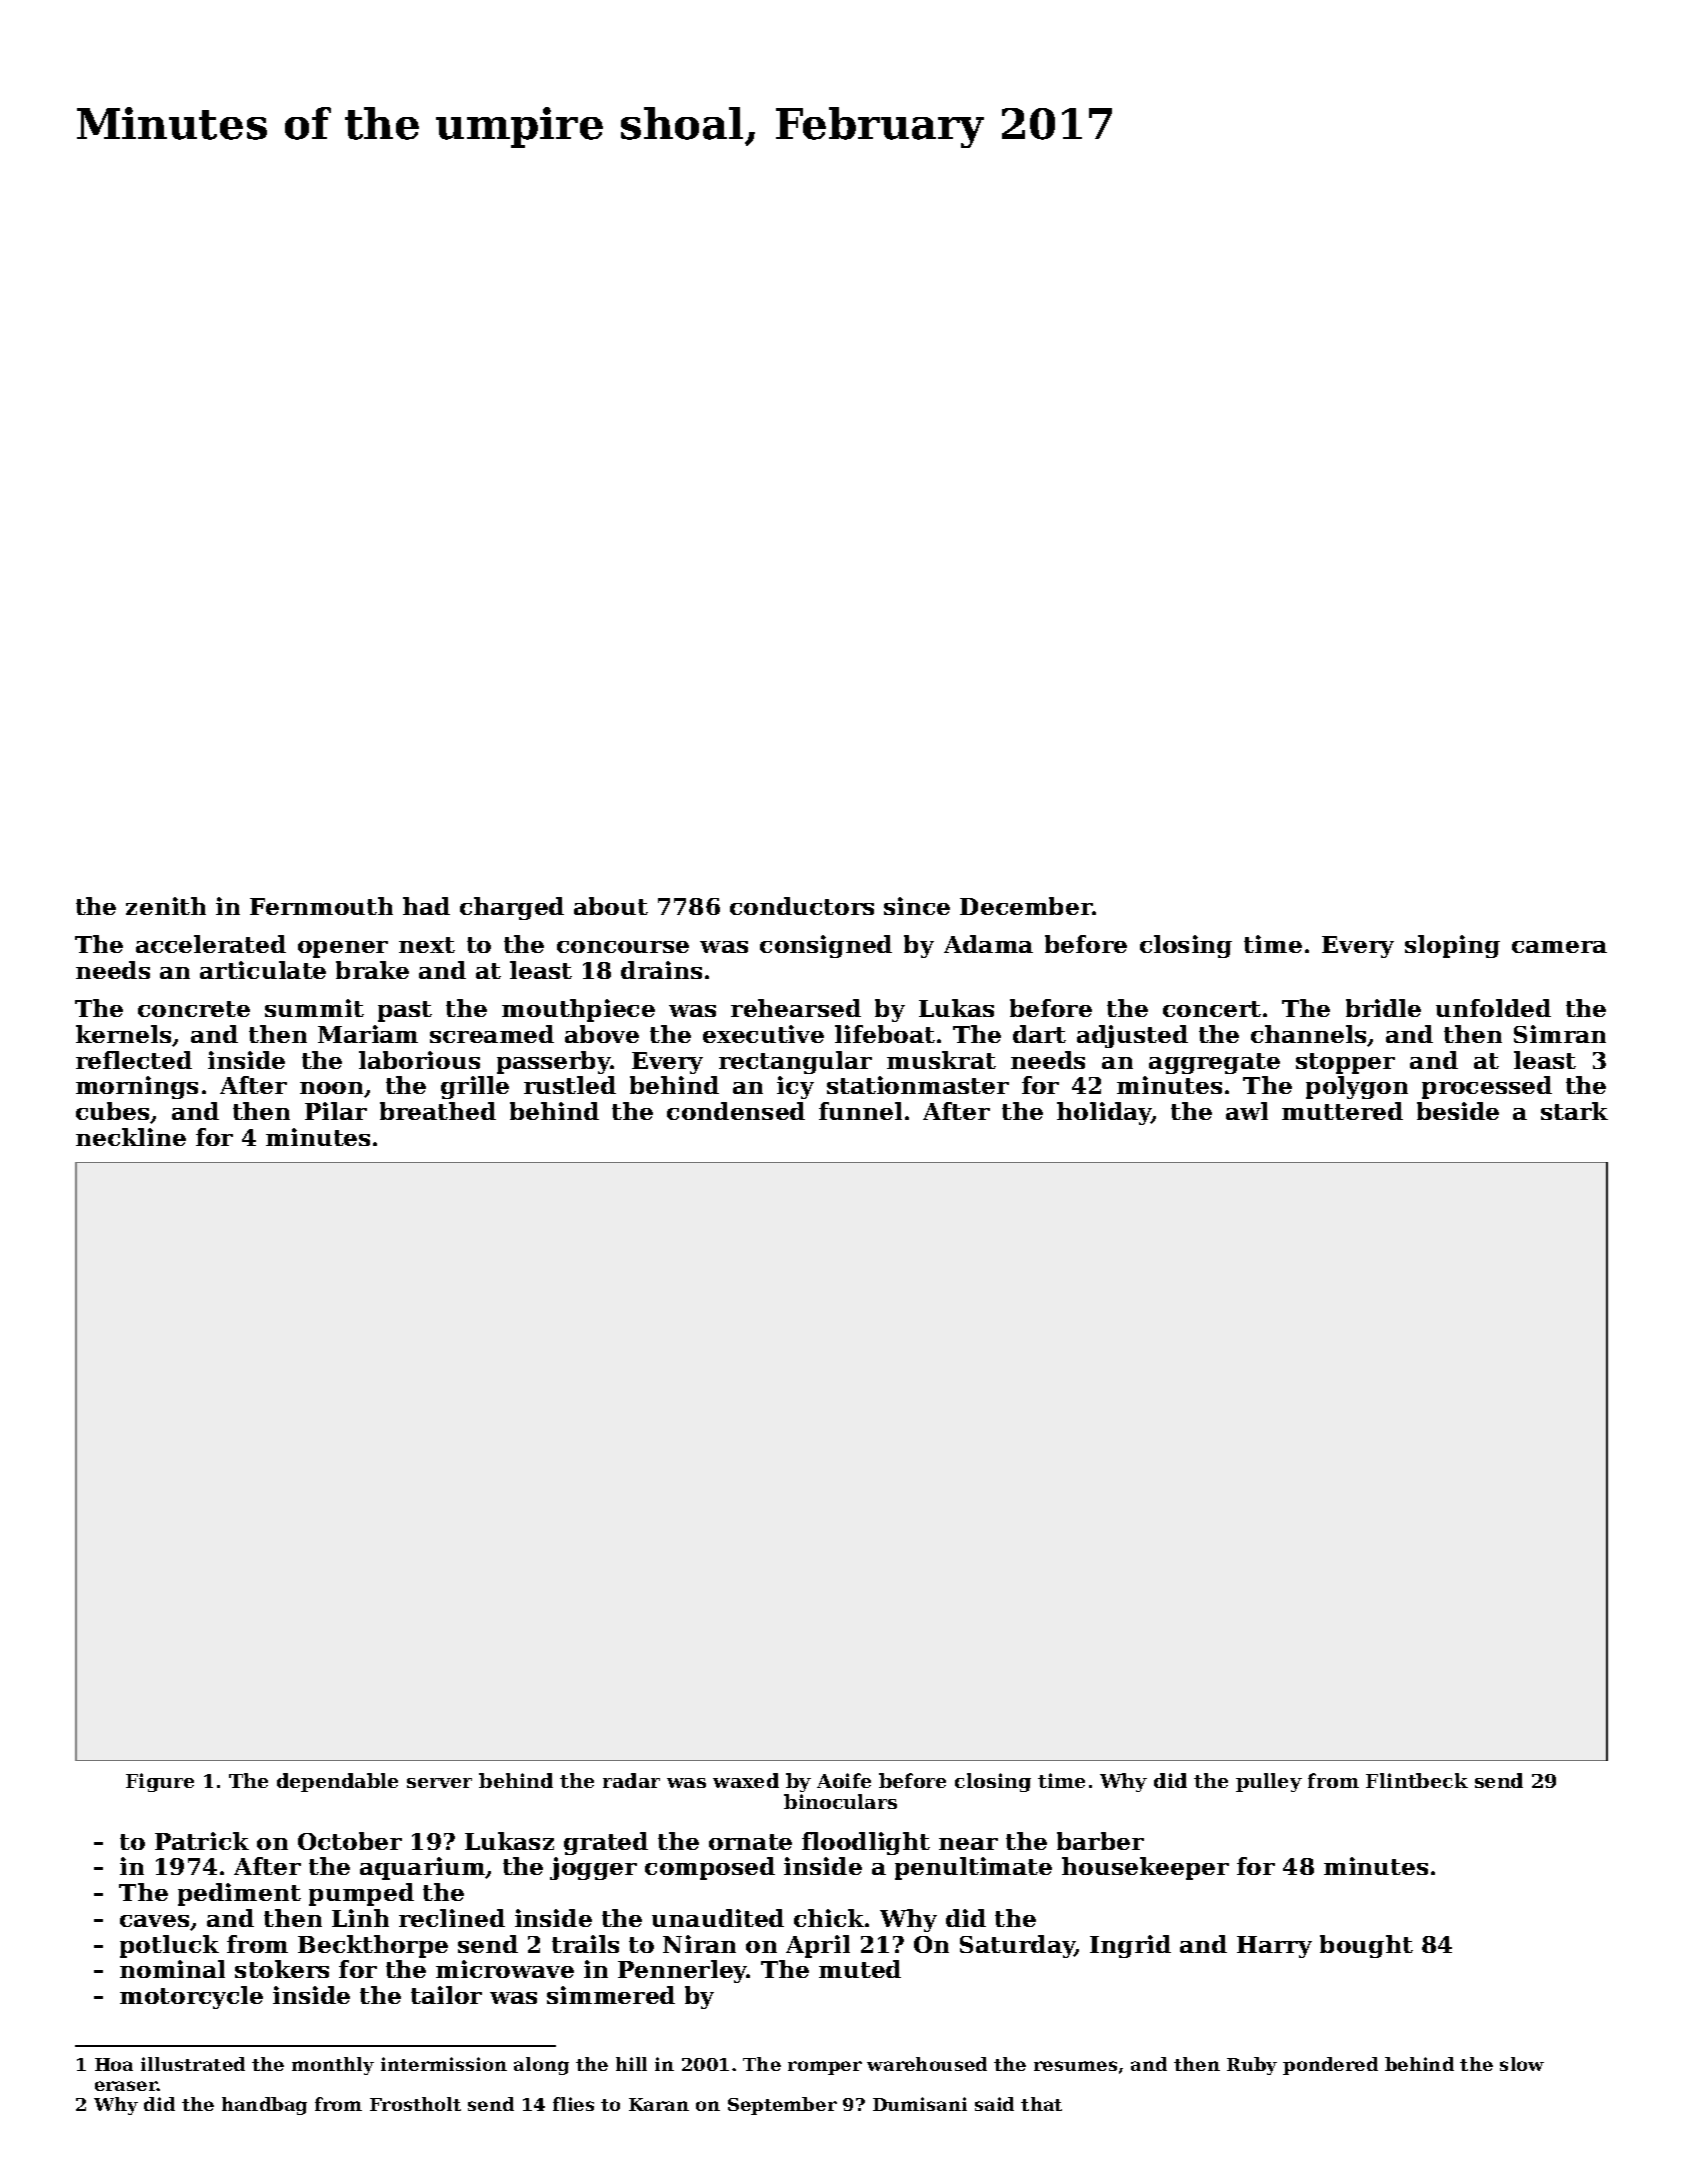 The width and height of the screenshot is (1683, 2178). I want to click on server, so click(439, 1783).
